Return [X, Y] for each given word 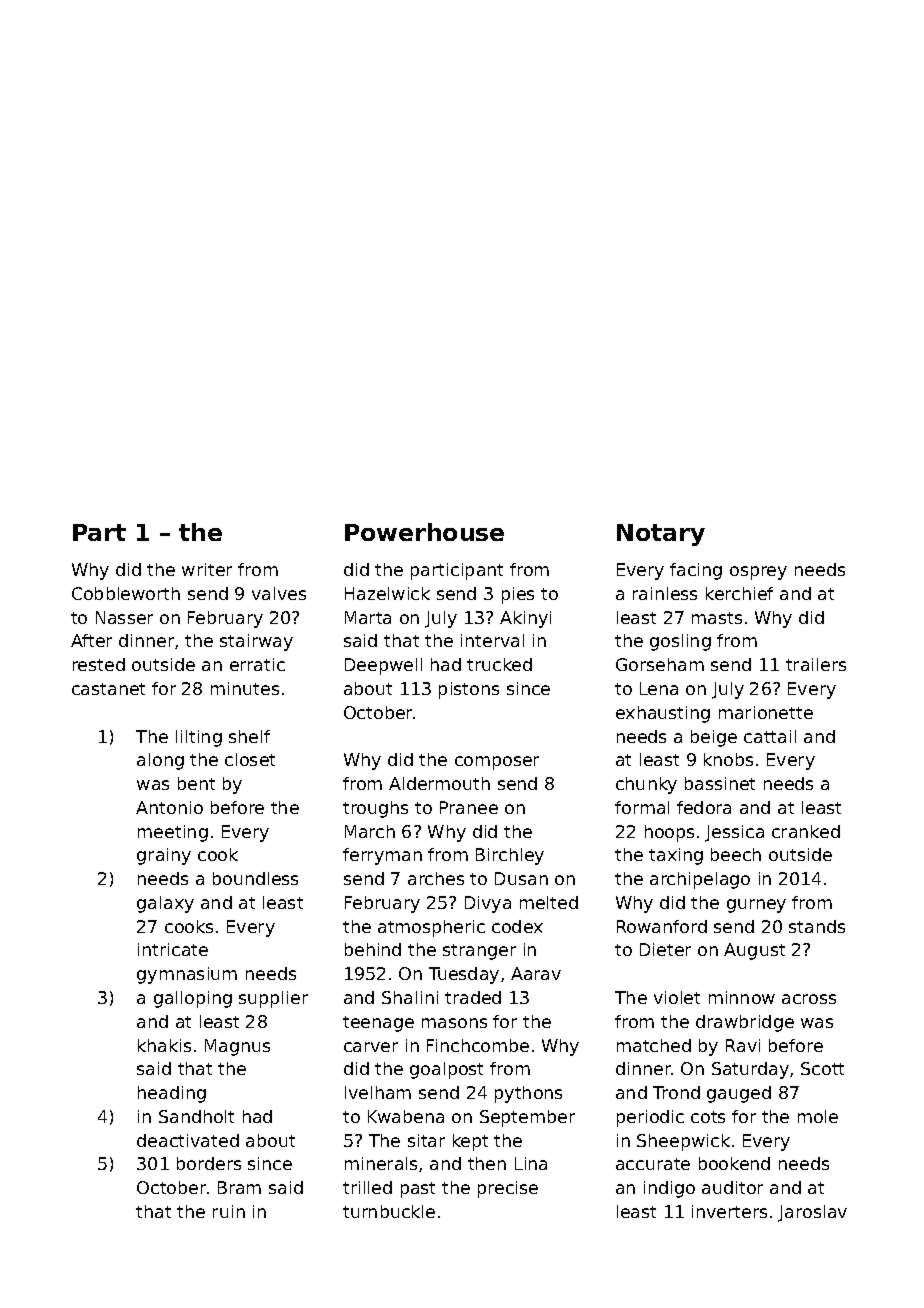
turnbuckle [389, 1211]
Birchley [510, 856]
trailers [816, 664]
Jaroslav [812, 1213]
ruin [229, 1211]
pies [518, 595]
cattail [770, 736]
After [91, 640]
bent [196, 783]
